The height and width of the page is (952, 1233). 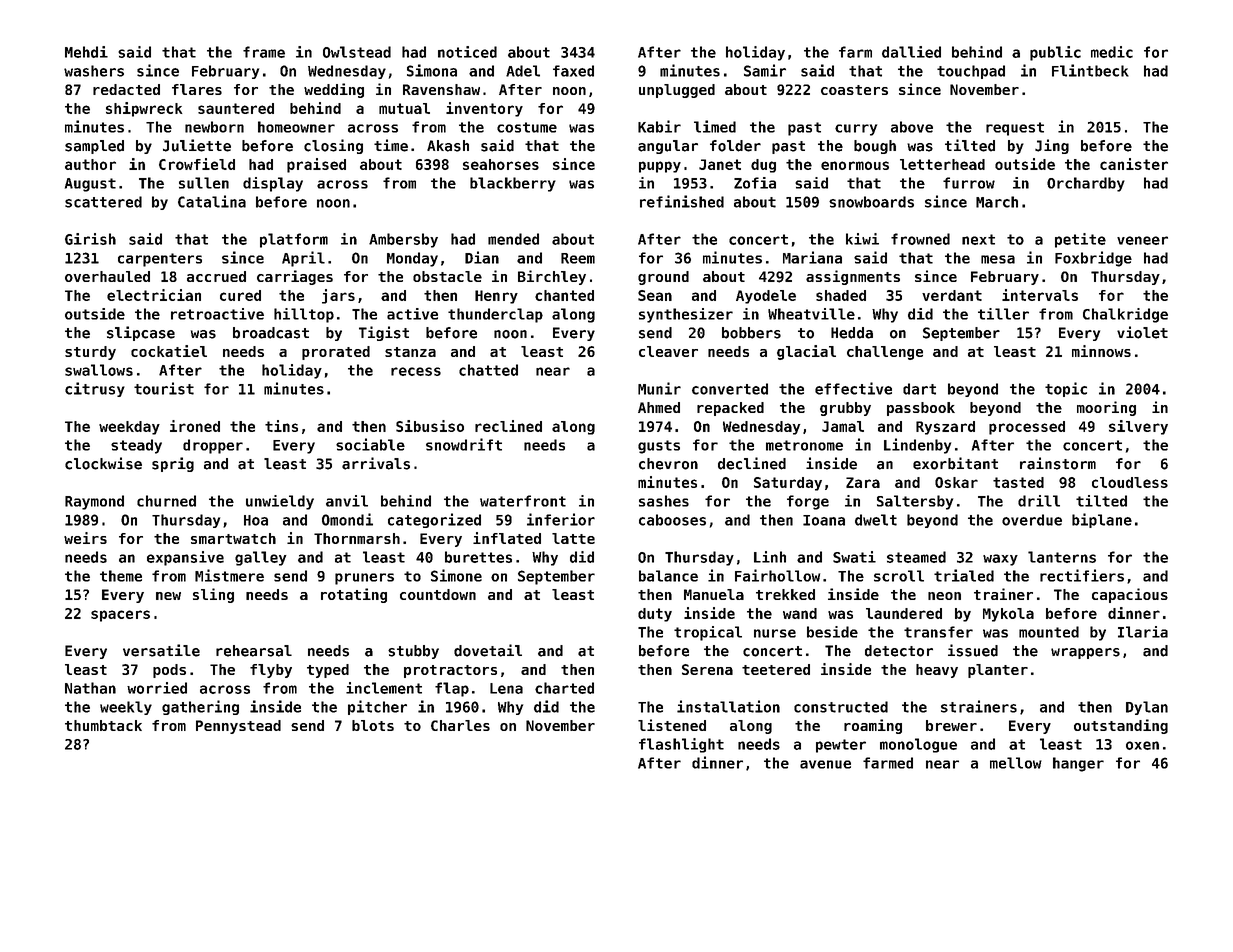 What do you see at coordinates (668, 464) in the page?
I see `chevron` at bounding box center [668, 464].
